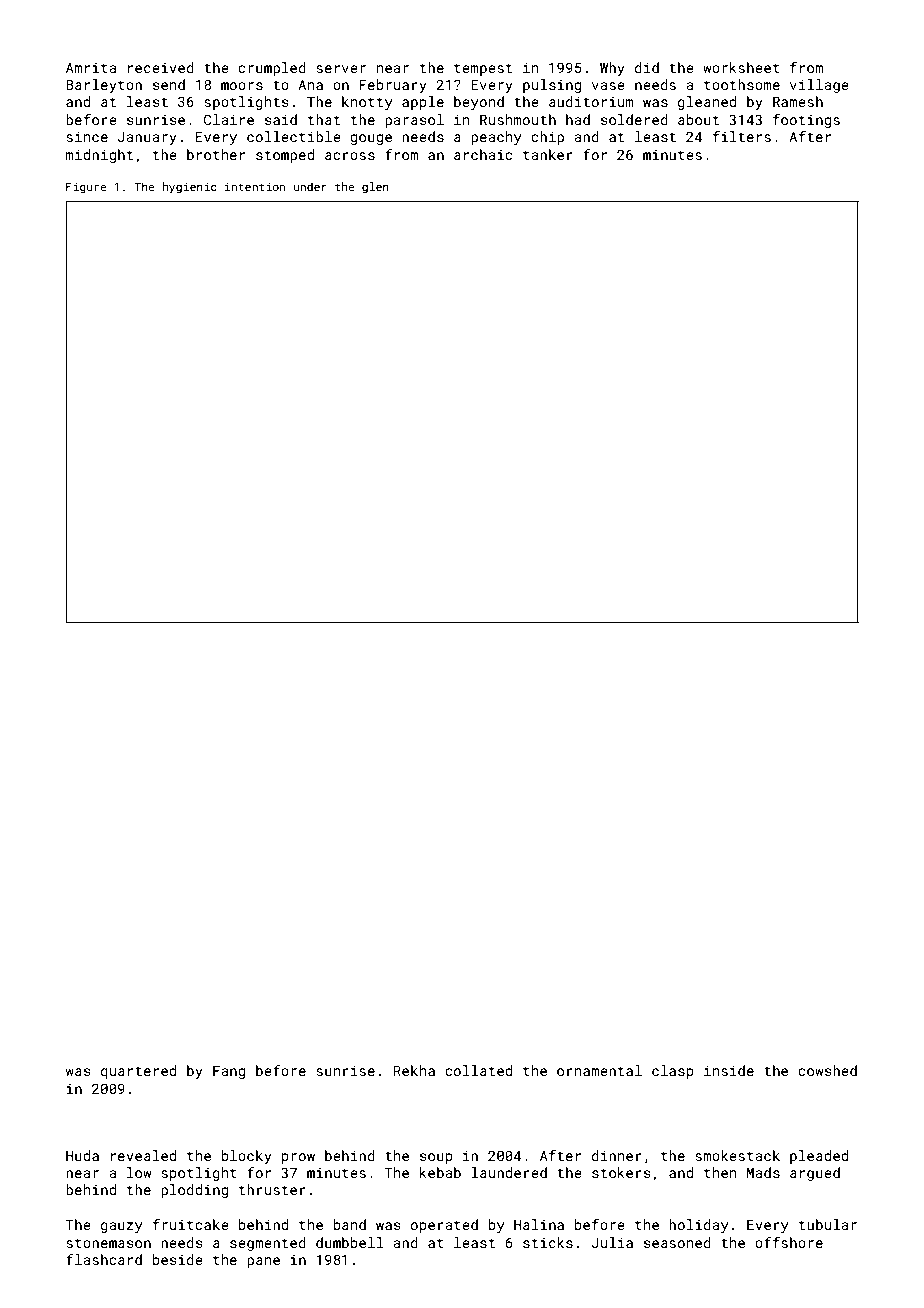 The width and height of the screenshot is (924, 1308). I want to click on Fang, so click(229, 1072).
